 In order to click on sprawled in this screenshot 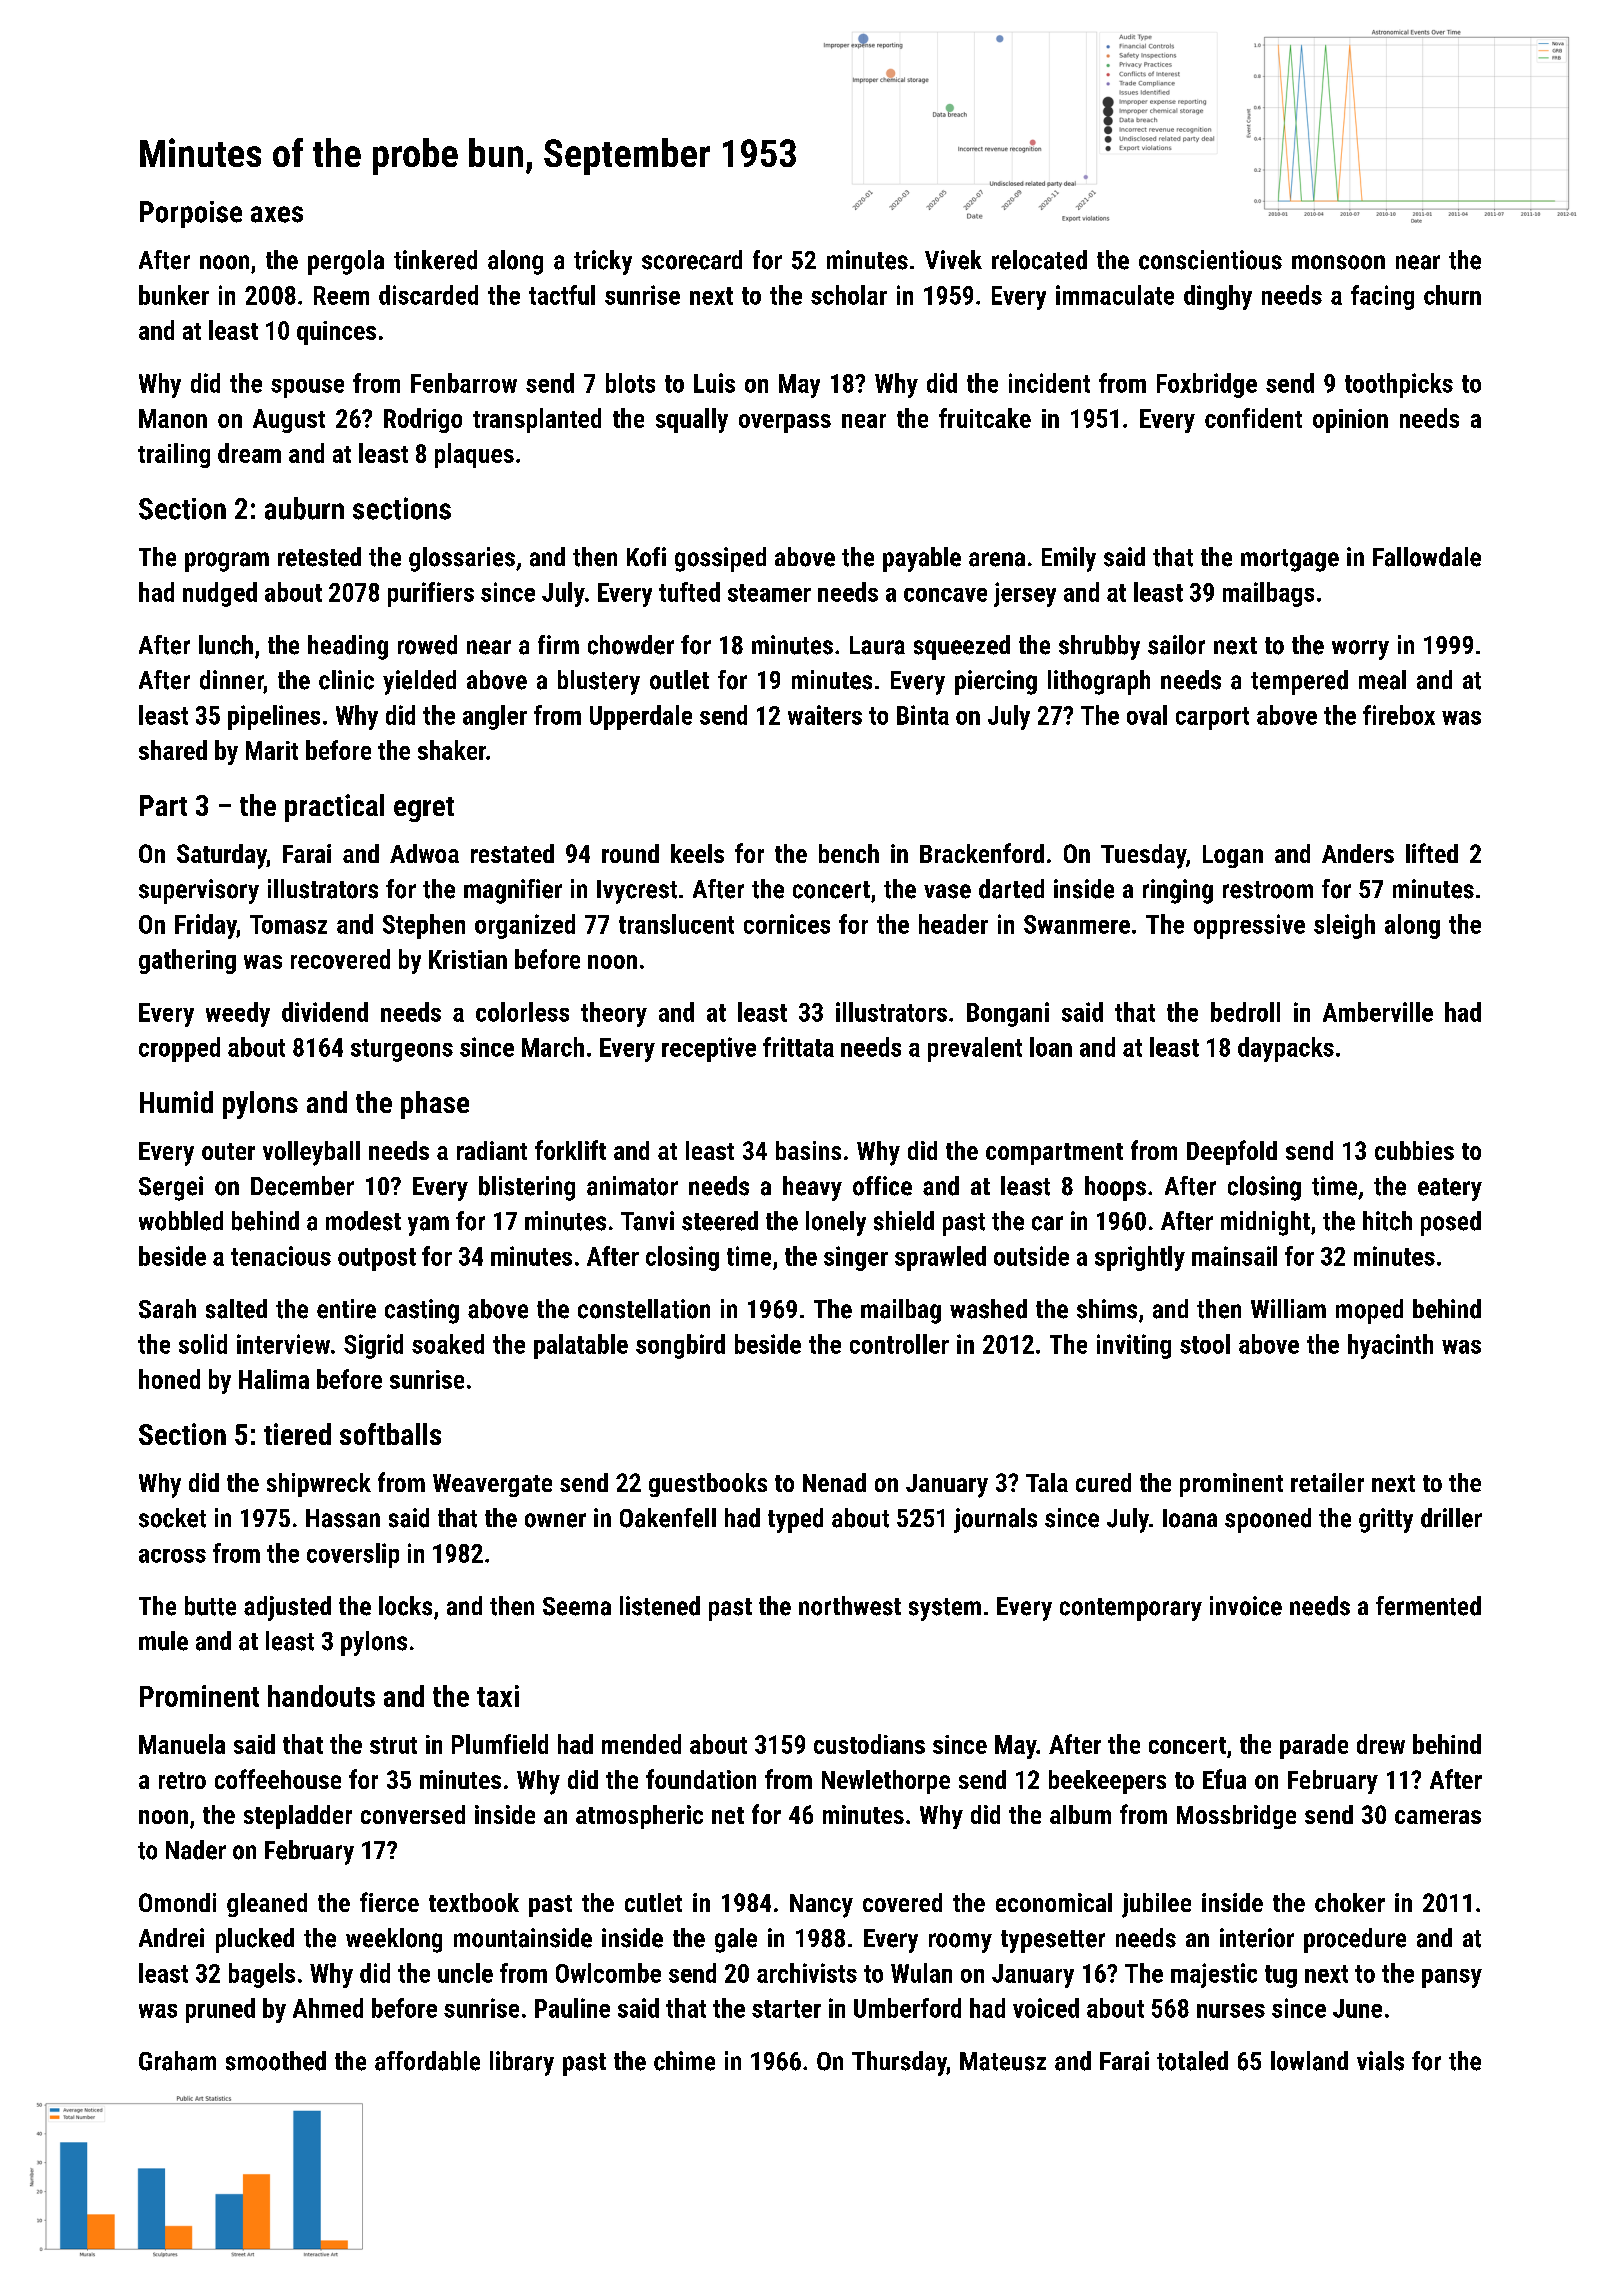, I will do `click(940, 1258)`.
